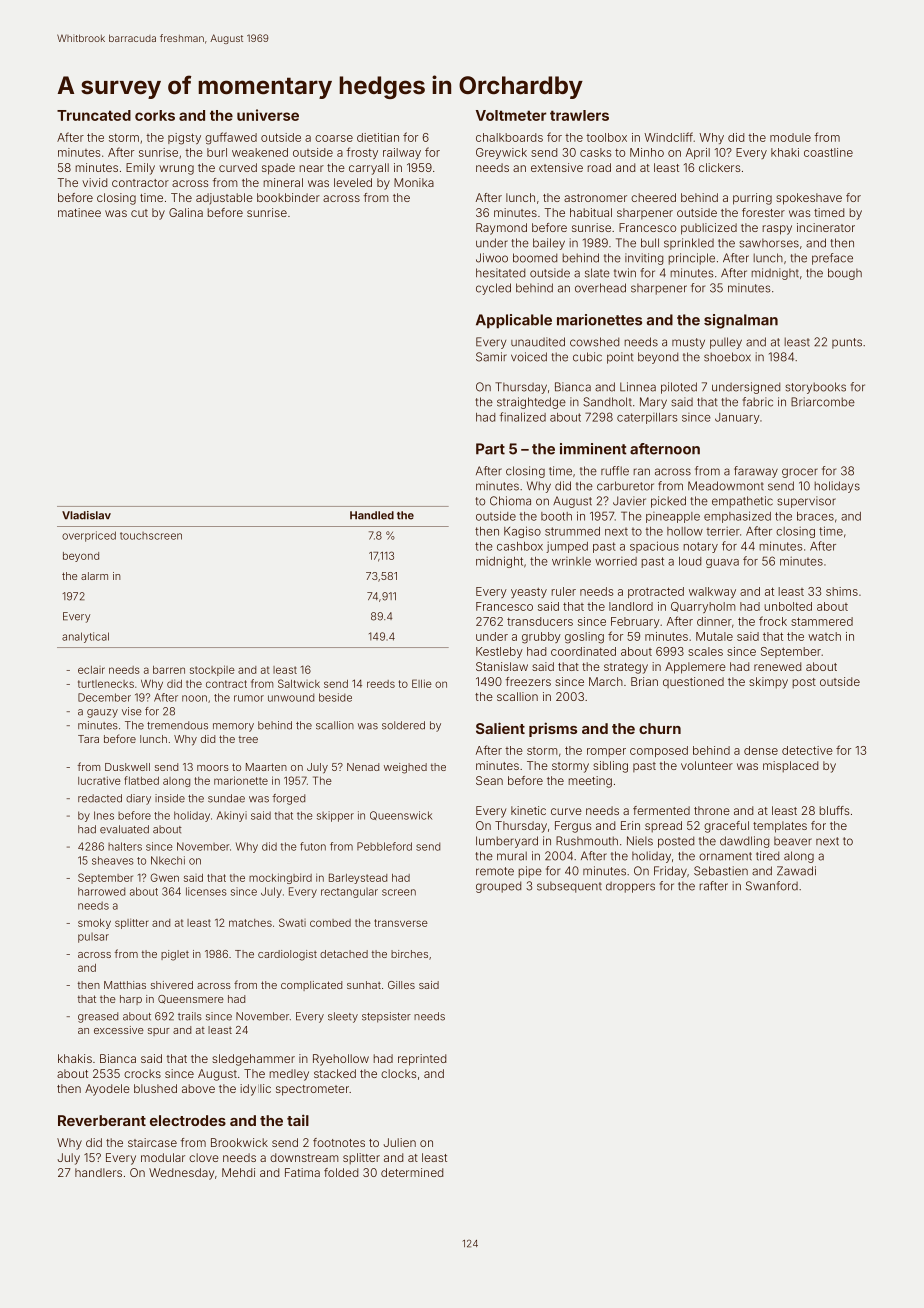 This screenshot has height=1308, width=924. Describe the element at coordinates (707, 765) in the screenshot. I see `volunteer` at that location.
